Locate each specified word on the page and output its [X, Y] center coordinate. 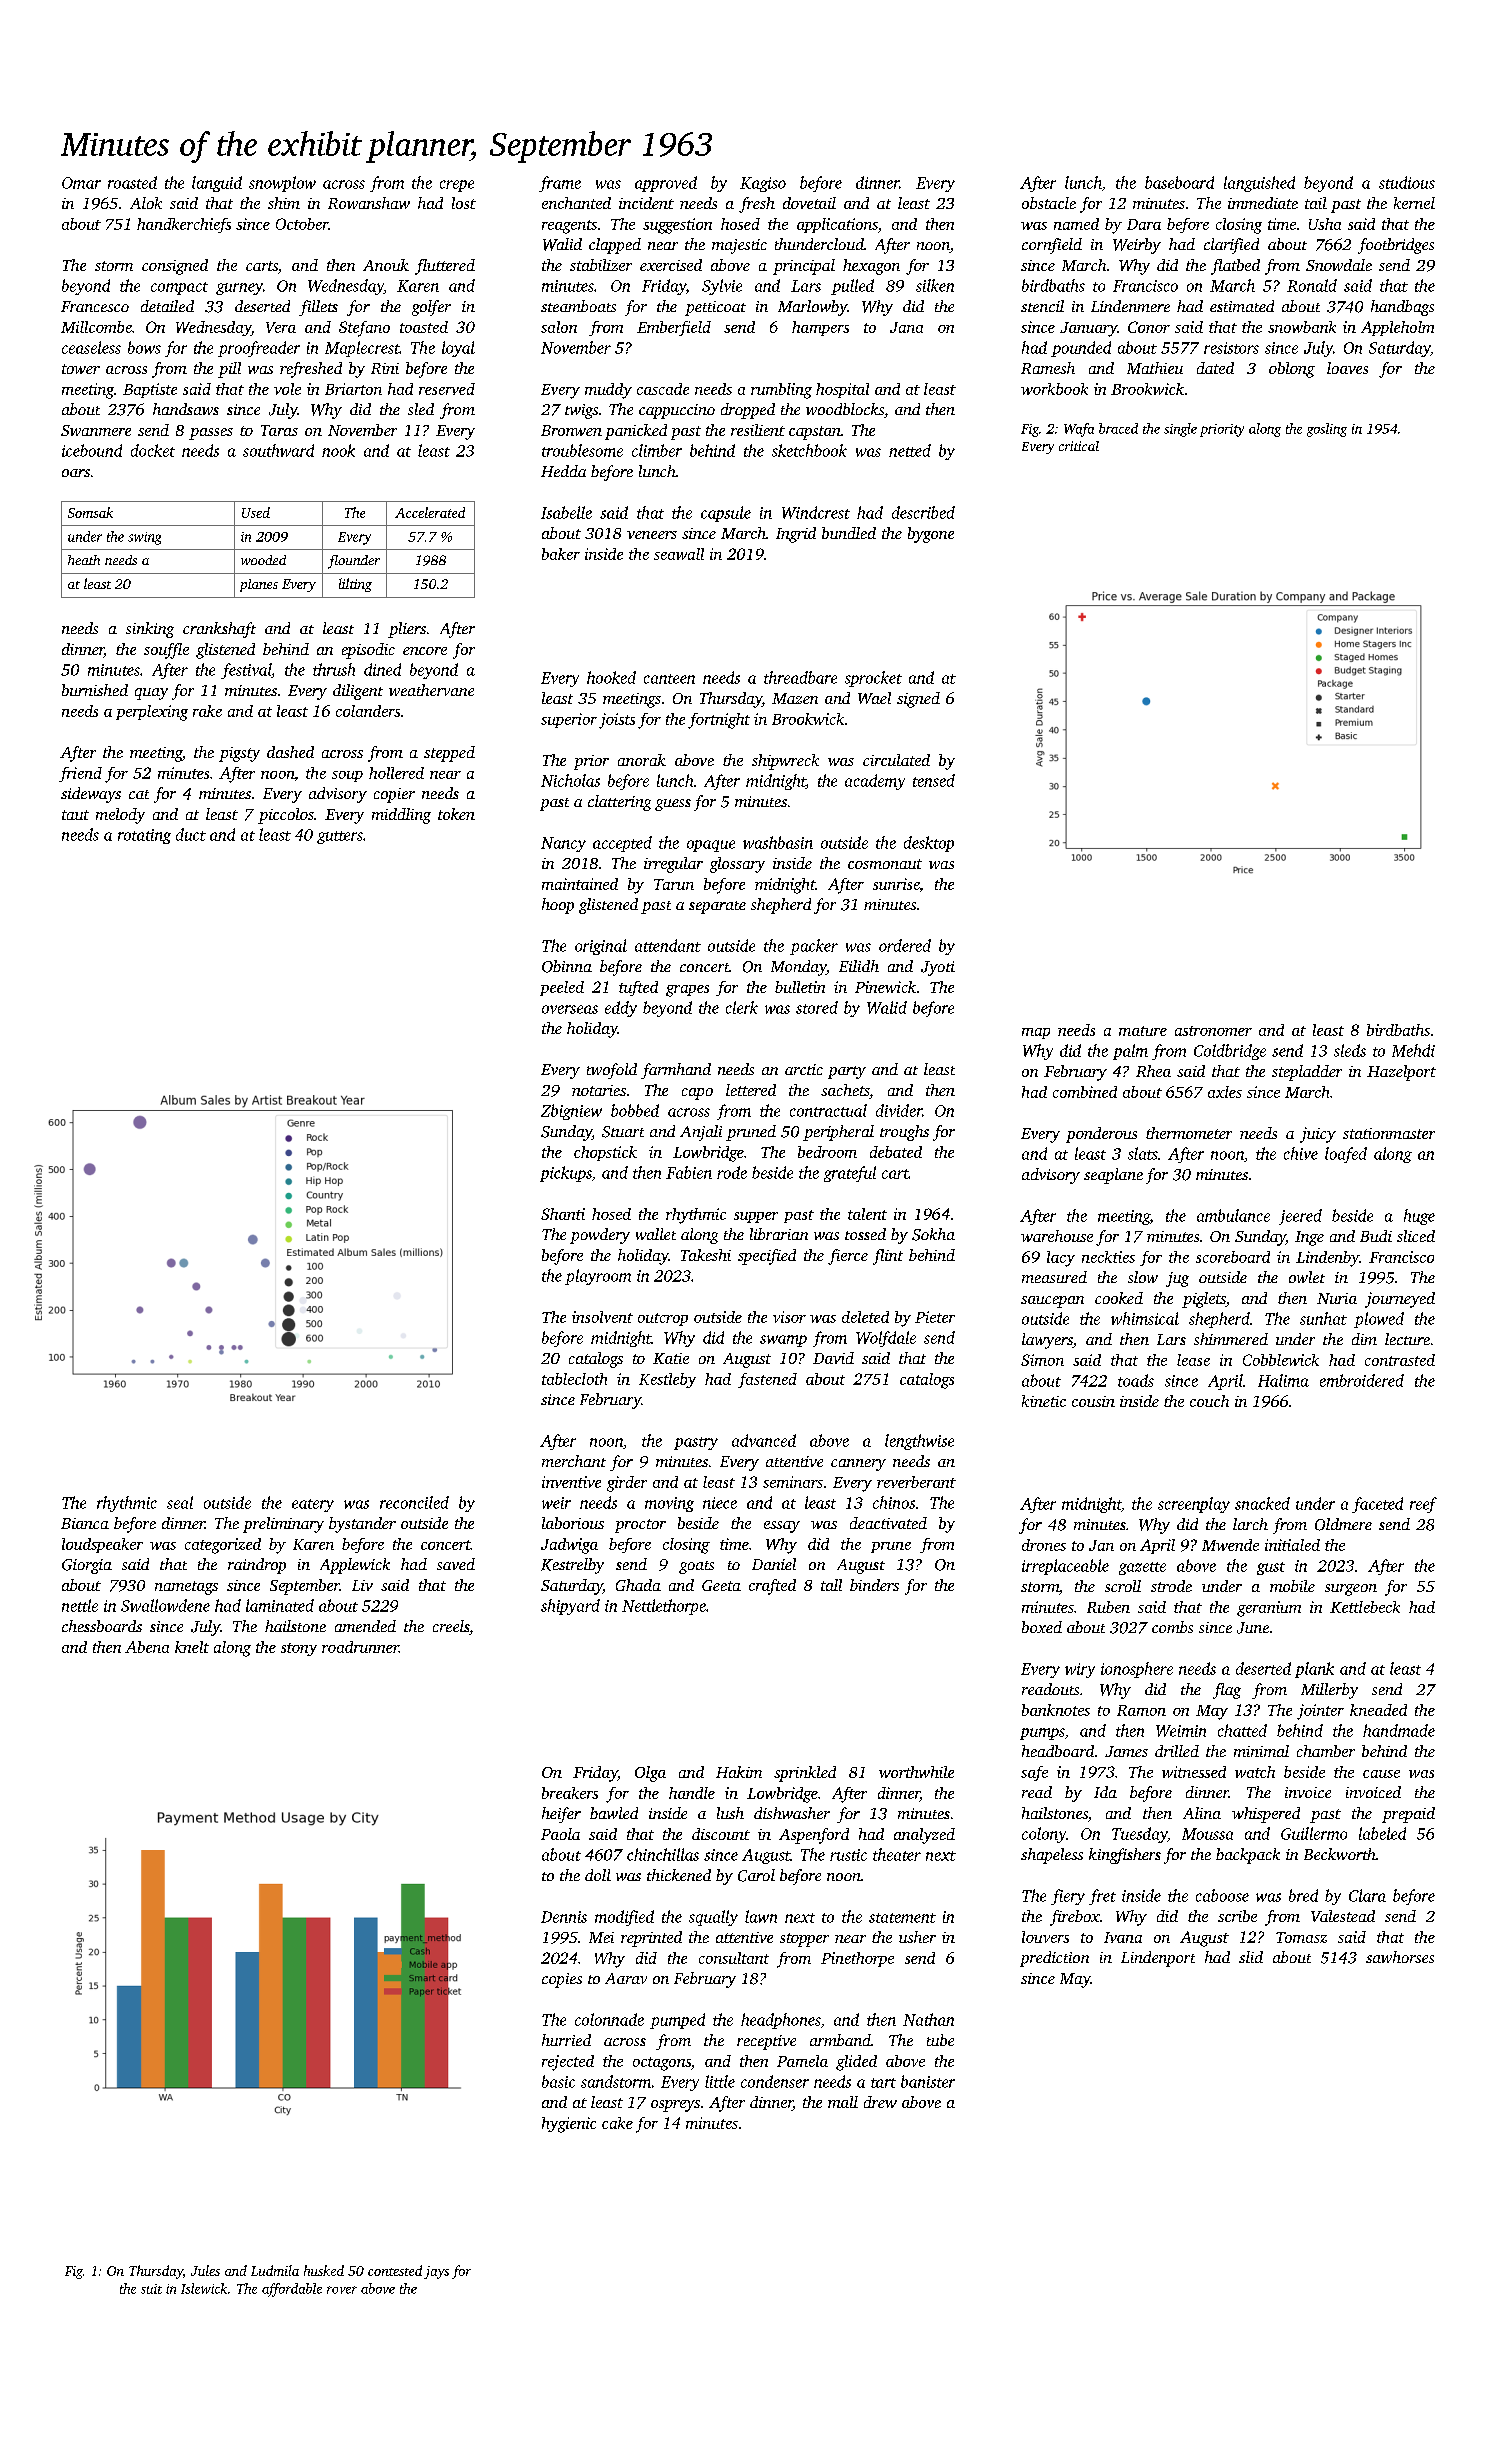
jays [436, 2272]
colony [1044, 1835]
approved [666, 184]
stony [299, 1649]
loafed [1346, 1155]
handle [692, 1793]
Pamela [802, 2061]
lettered [751, 1090]
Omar [81, 183]
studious [1407, 182]
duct [191, 834]
